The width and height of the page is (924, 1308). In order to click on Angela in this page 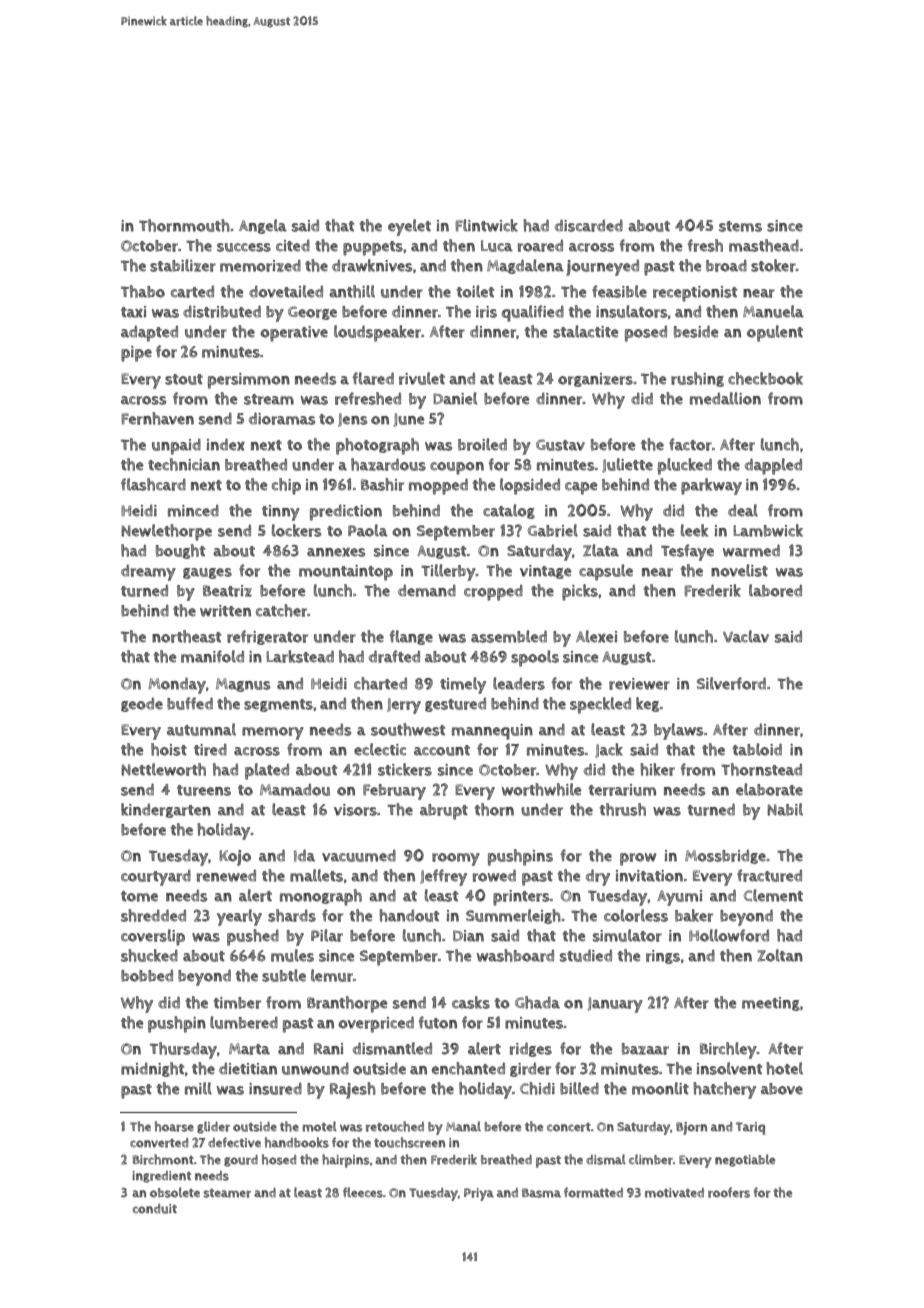, I will do `click(263, 226)`.
